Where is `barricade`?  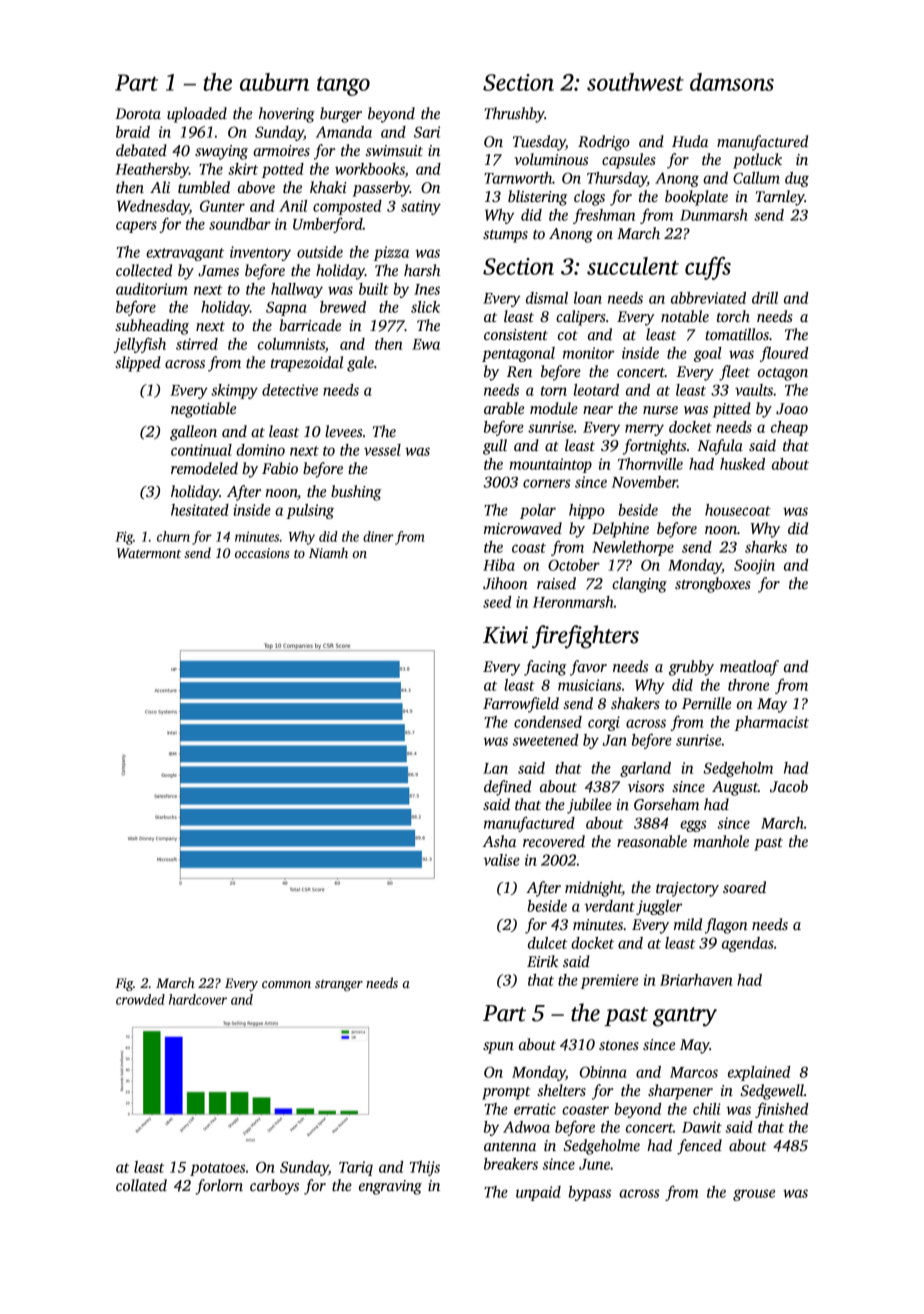
barricade is located at coordinates (310, 325).
